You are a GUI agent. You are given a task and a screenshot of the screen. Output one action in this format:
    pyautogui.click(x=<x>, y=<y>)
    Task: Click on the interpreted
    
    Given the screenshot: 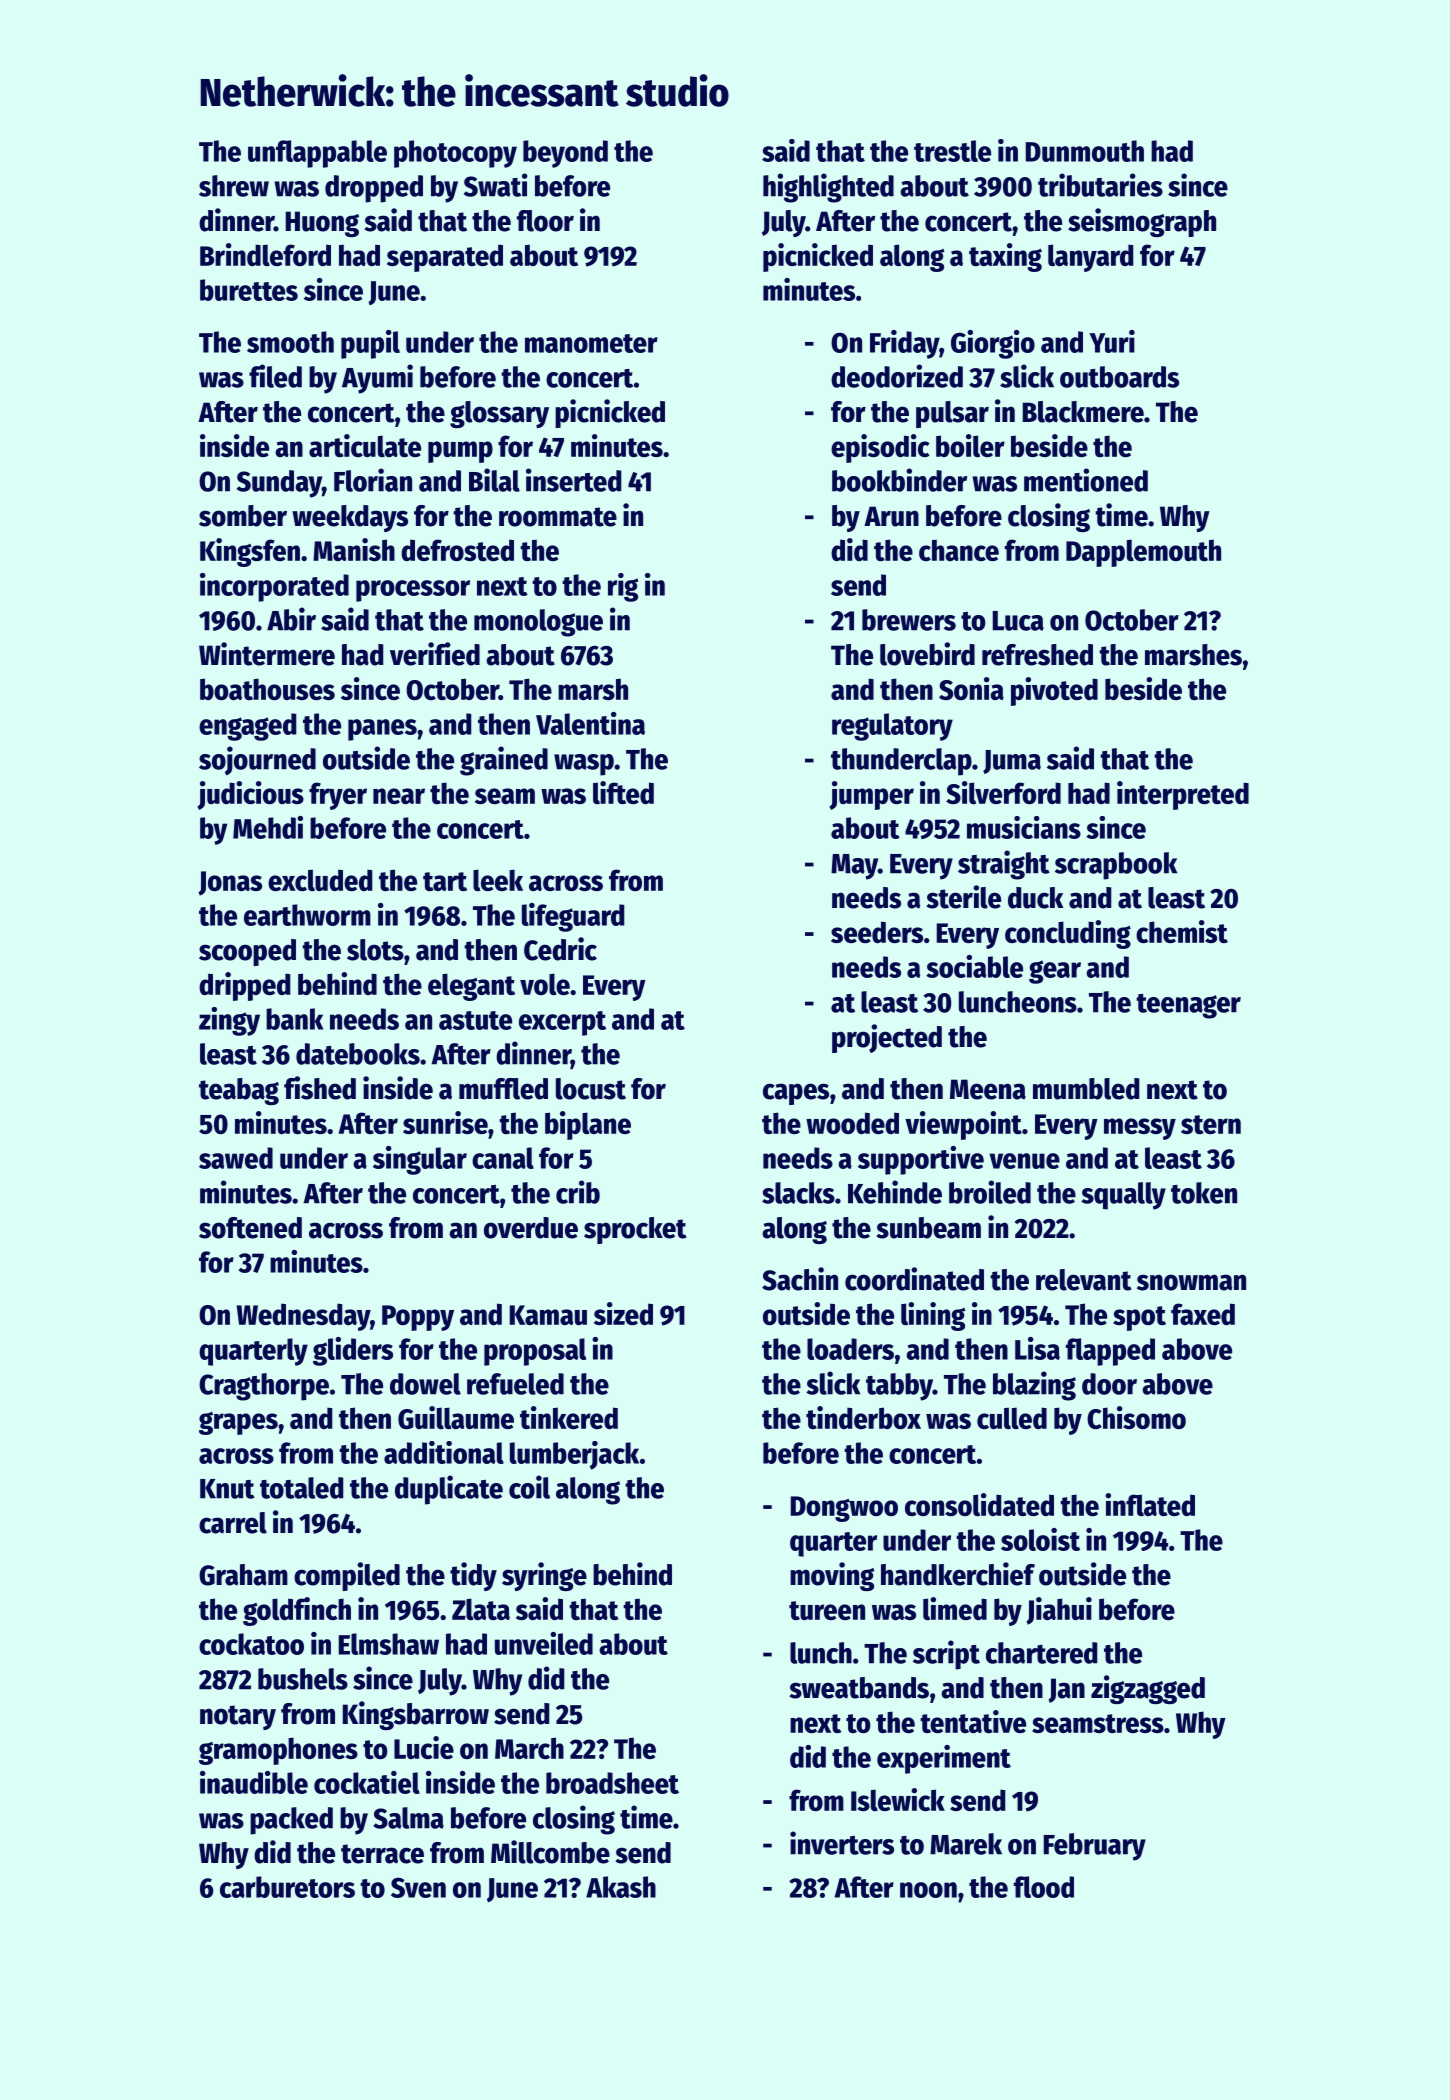 What is the action you would take?
    pyautogui.click(x=1183, y=795)
